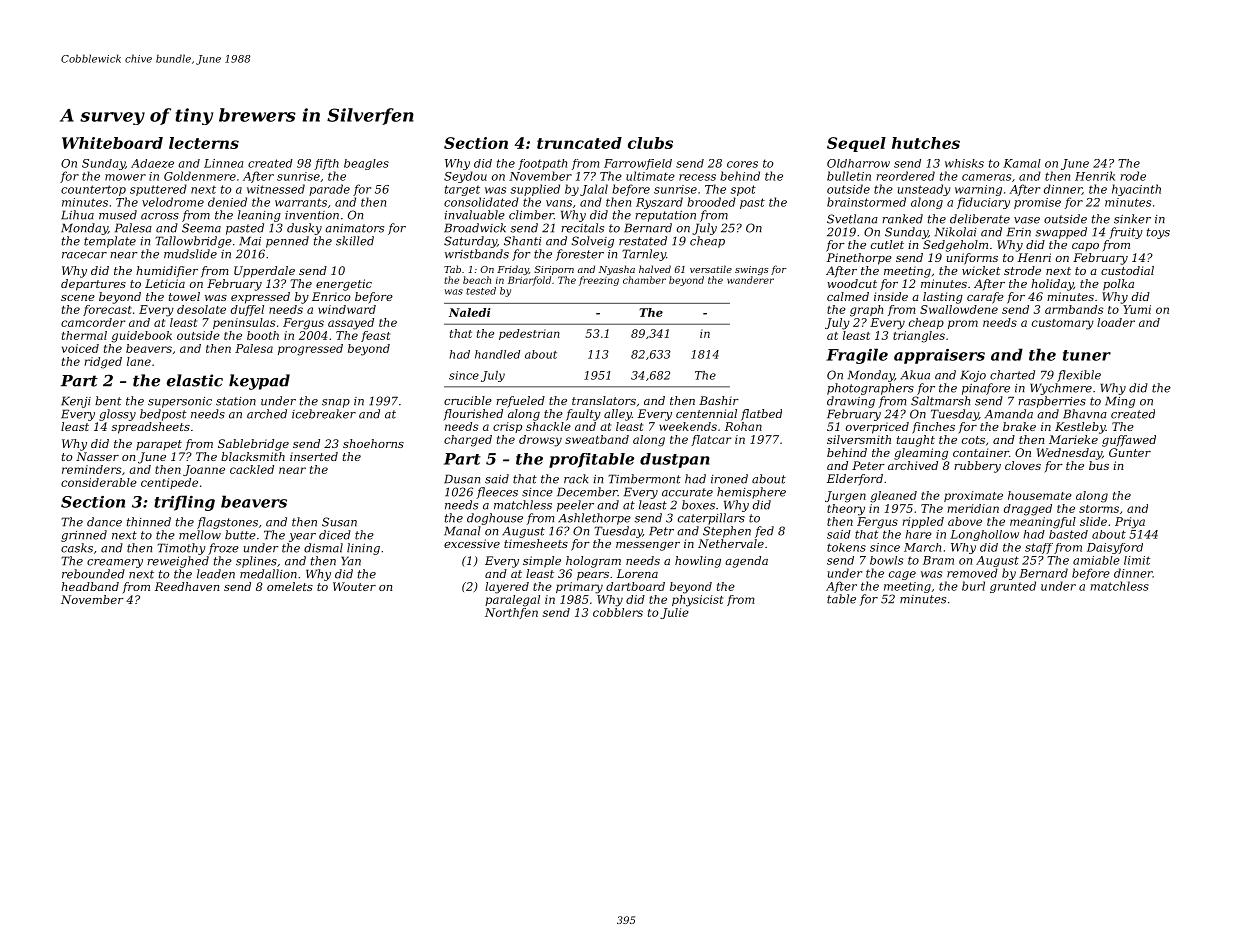 Image resolution: width=1233 pixels, height=952 pixels. What do you see at coordinates (540, 441) in the screenshot?
I see `drowsy` at bounding box center [540, 441].
